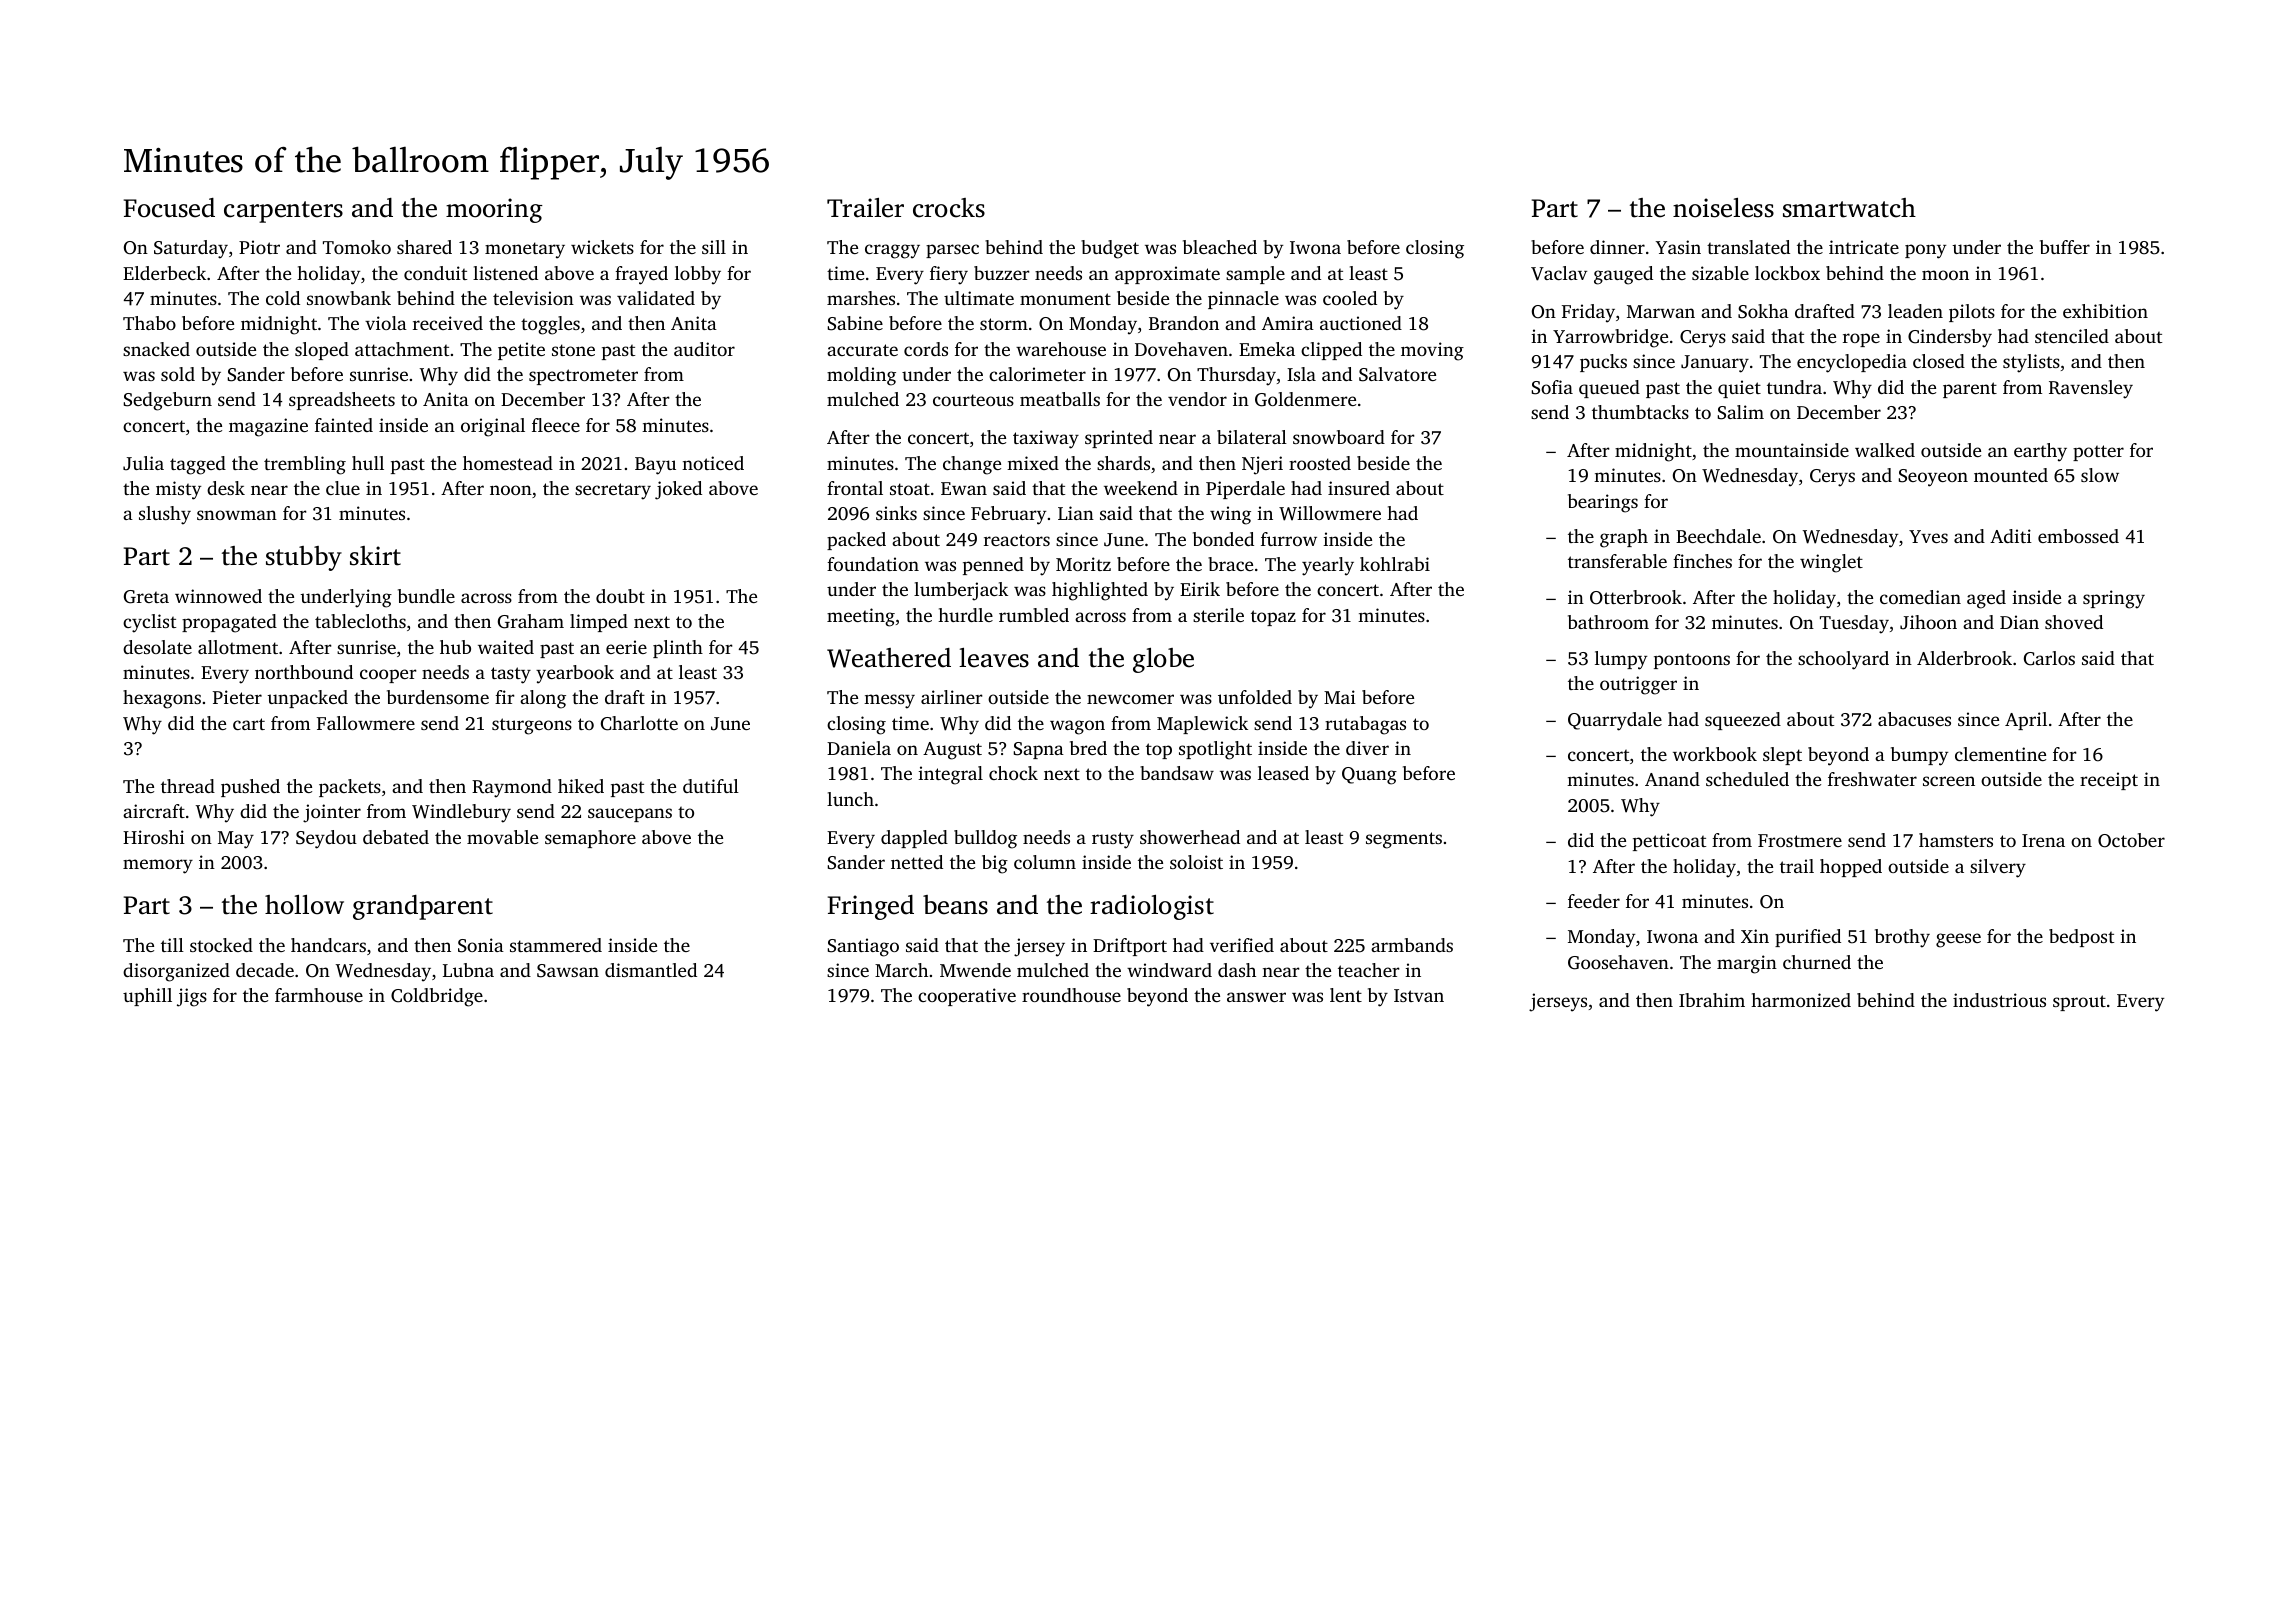 The width and height of the image is (2292, 1620). Describe the element at coordinates (1849, 208) in the image. I see `smartwatch` at that location.
